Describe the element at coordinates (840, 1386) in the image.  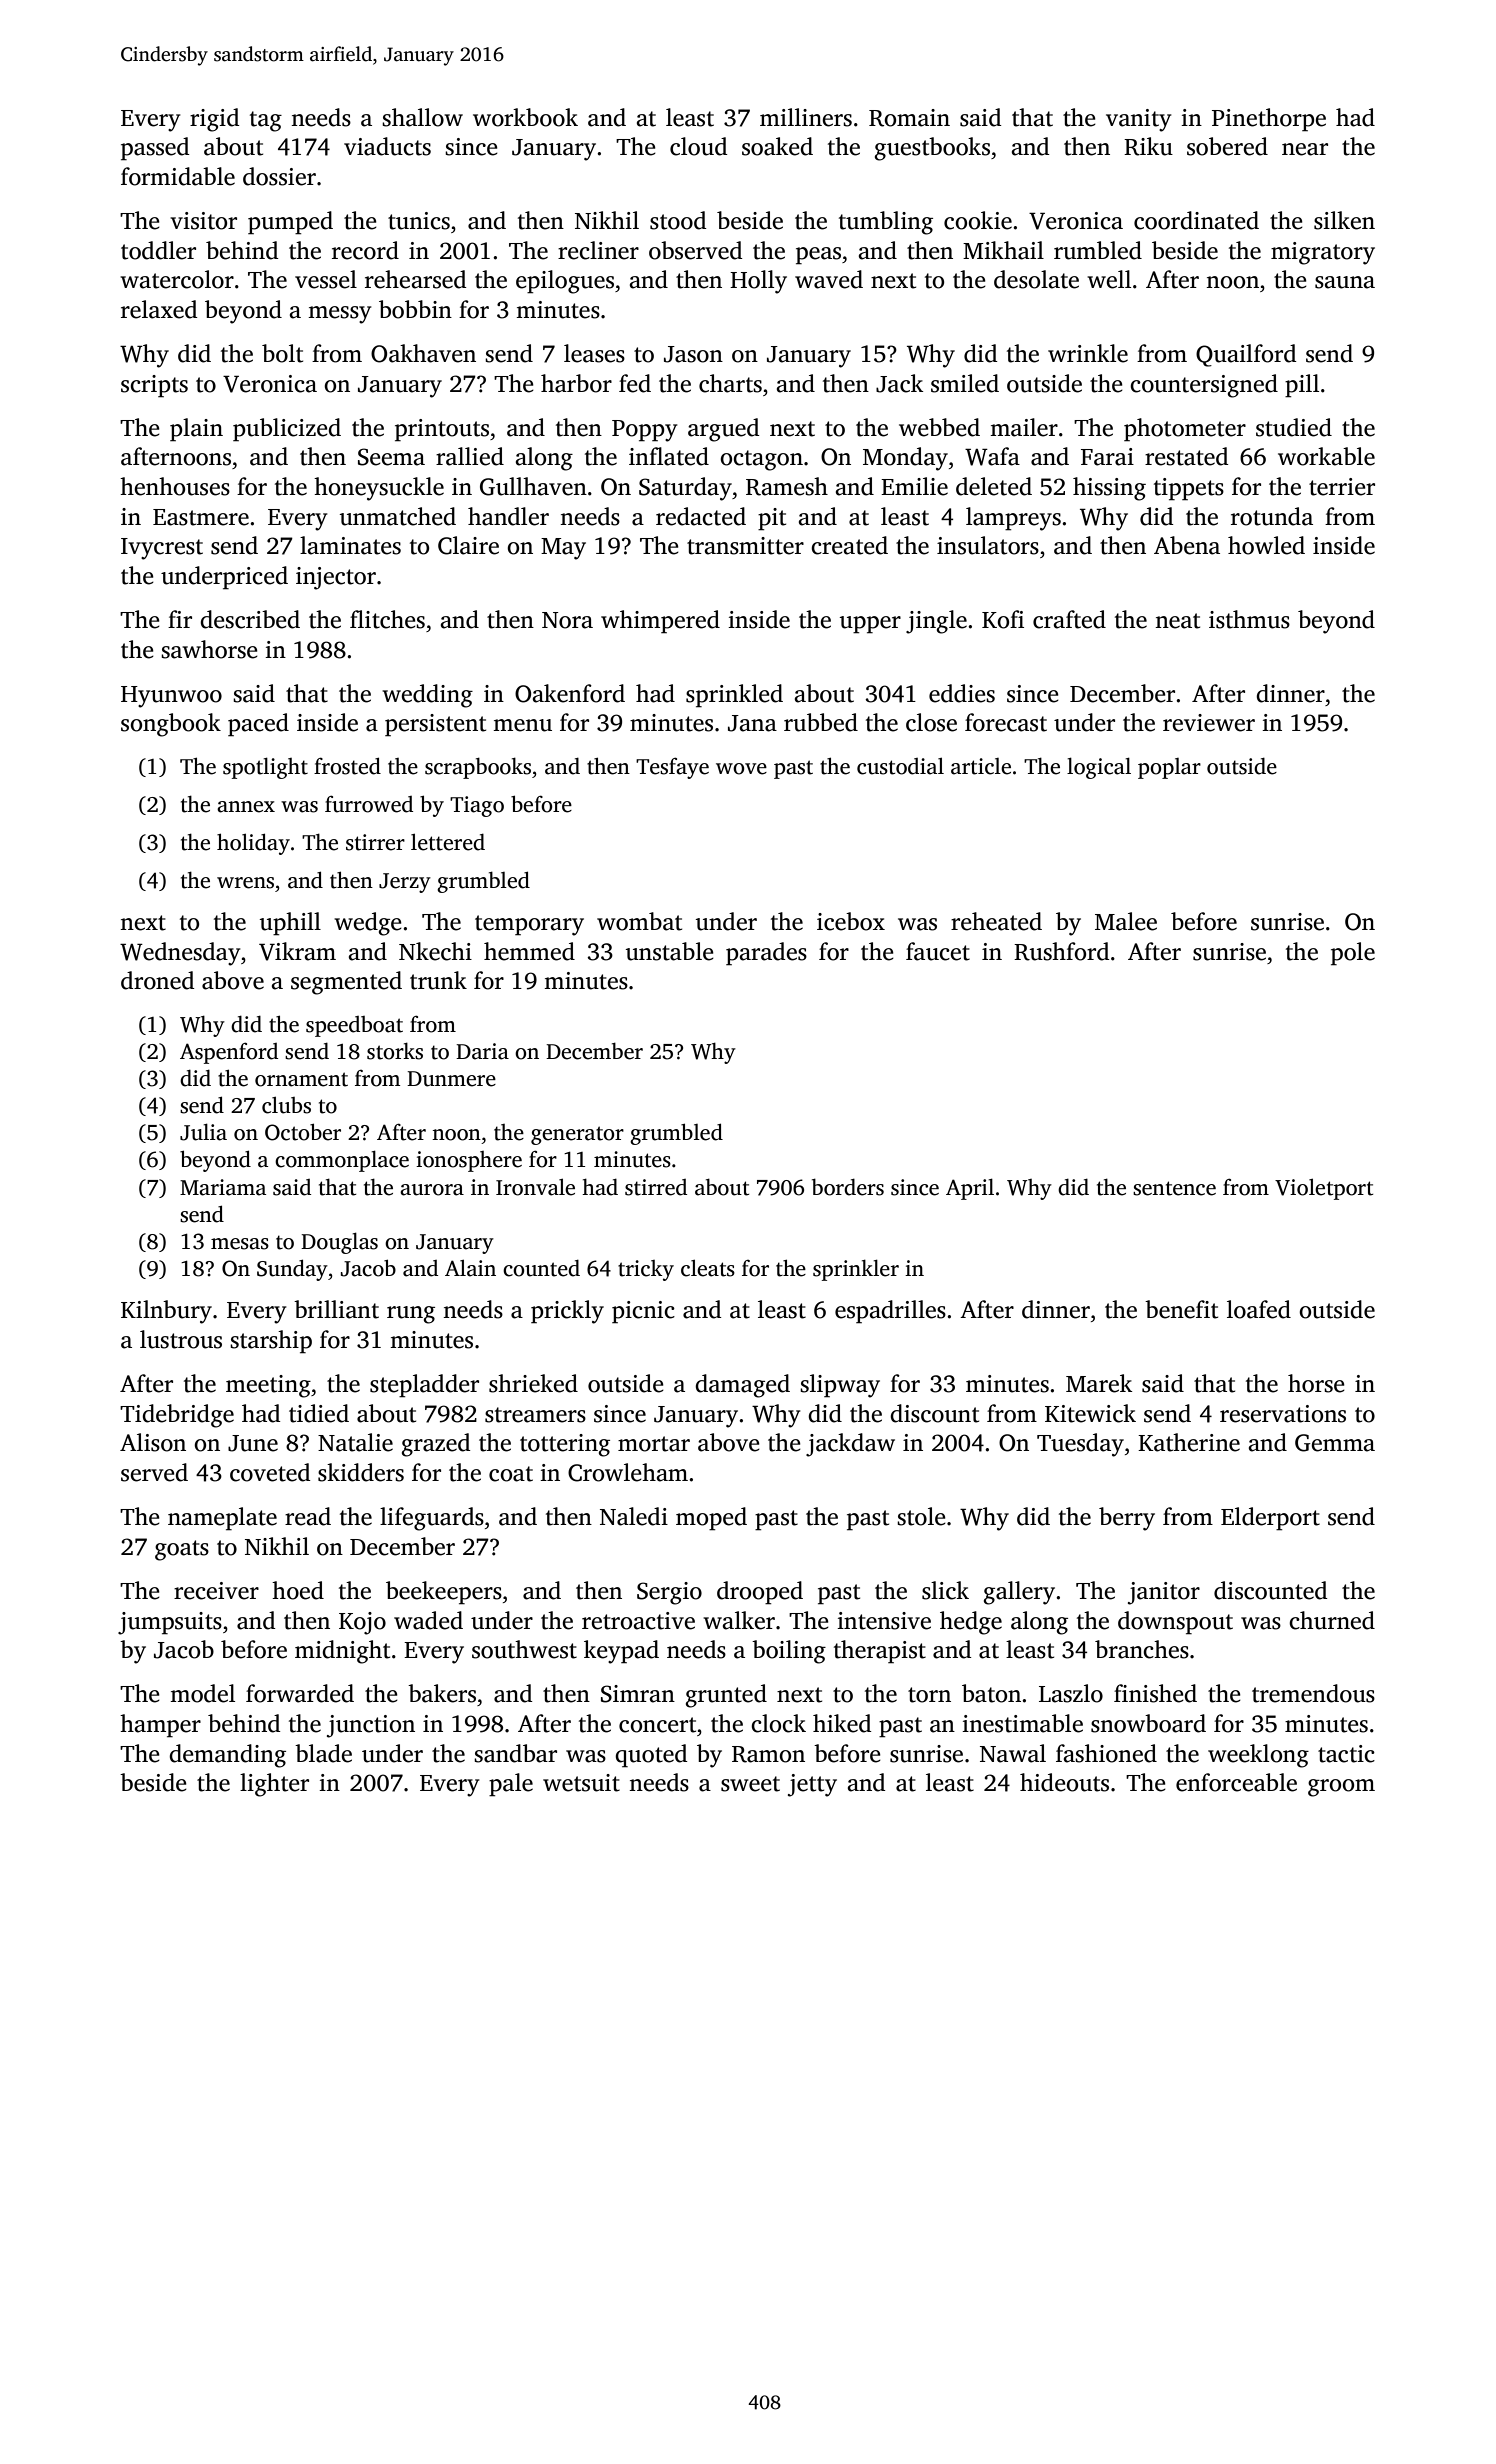
I see `slipway` at that location.
